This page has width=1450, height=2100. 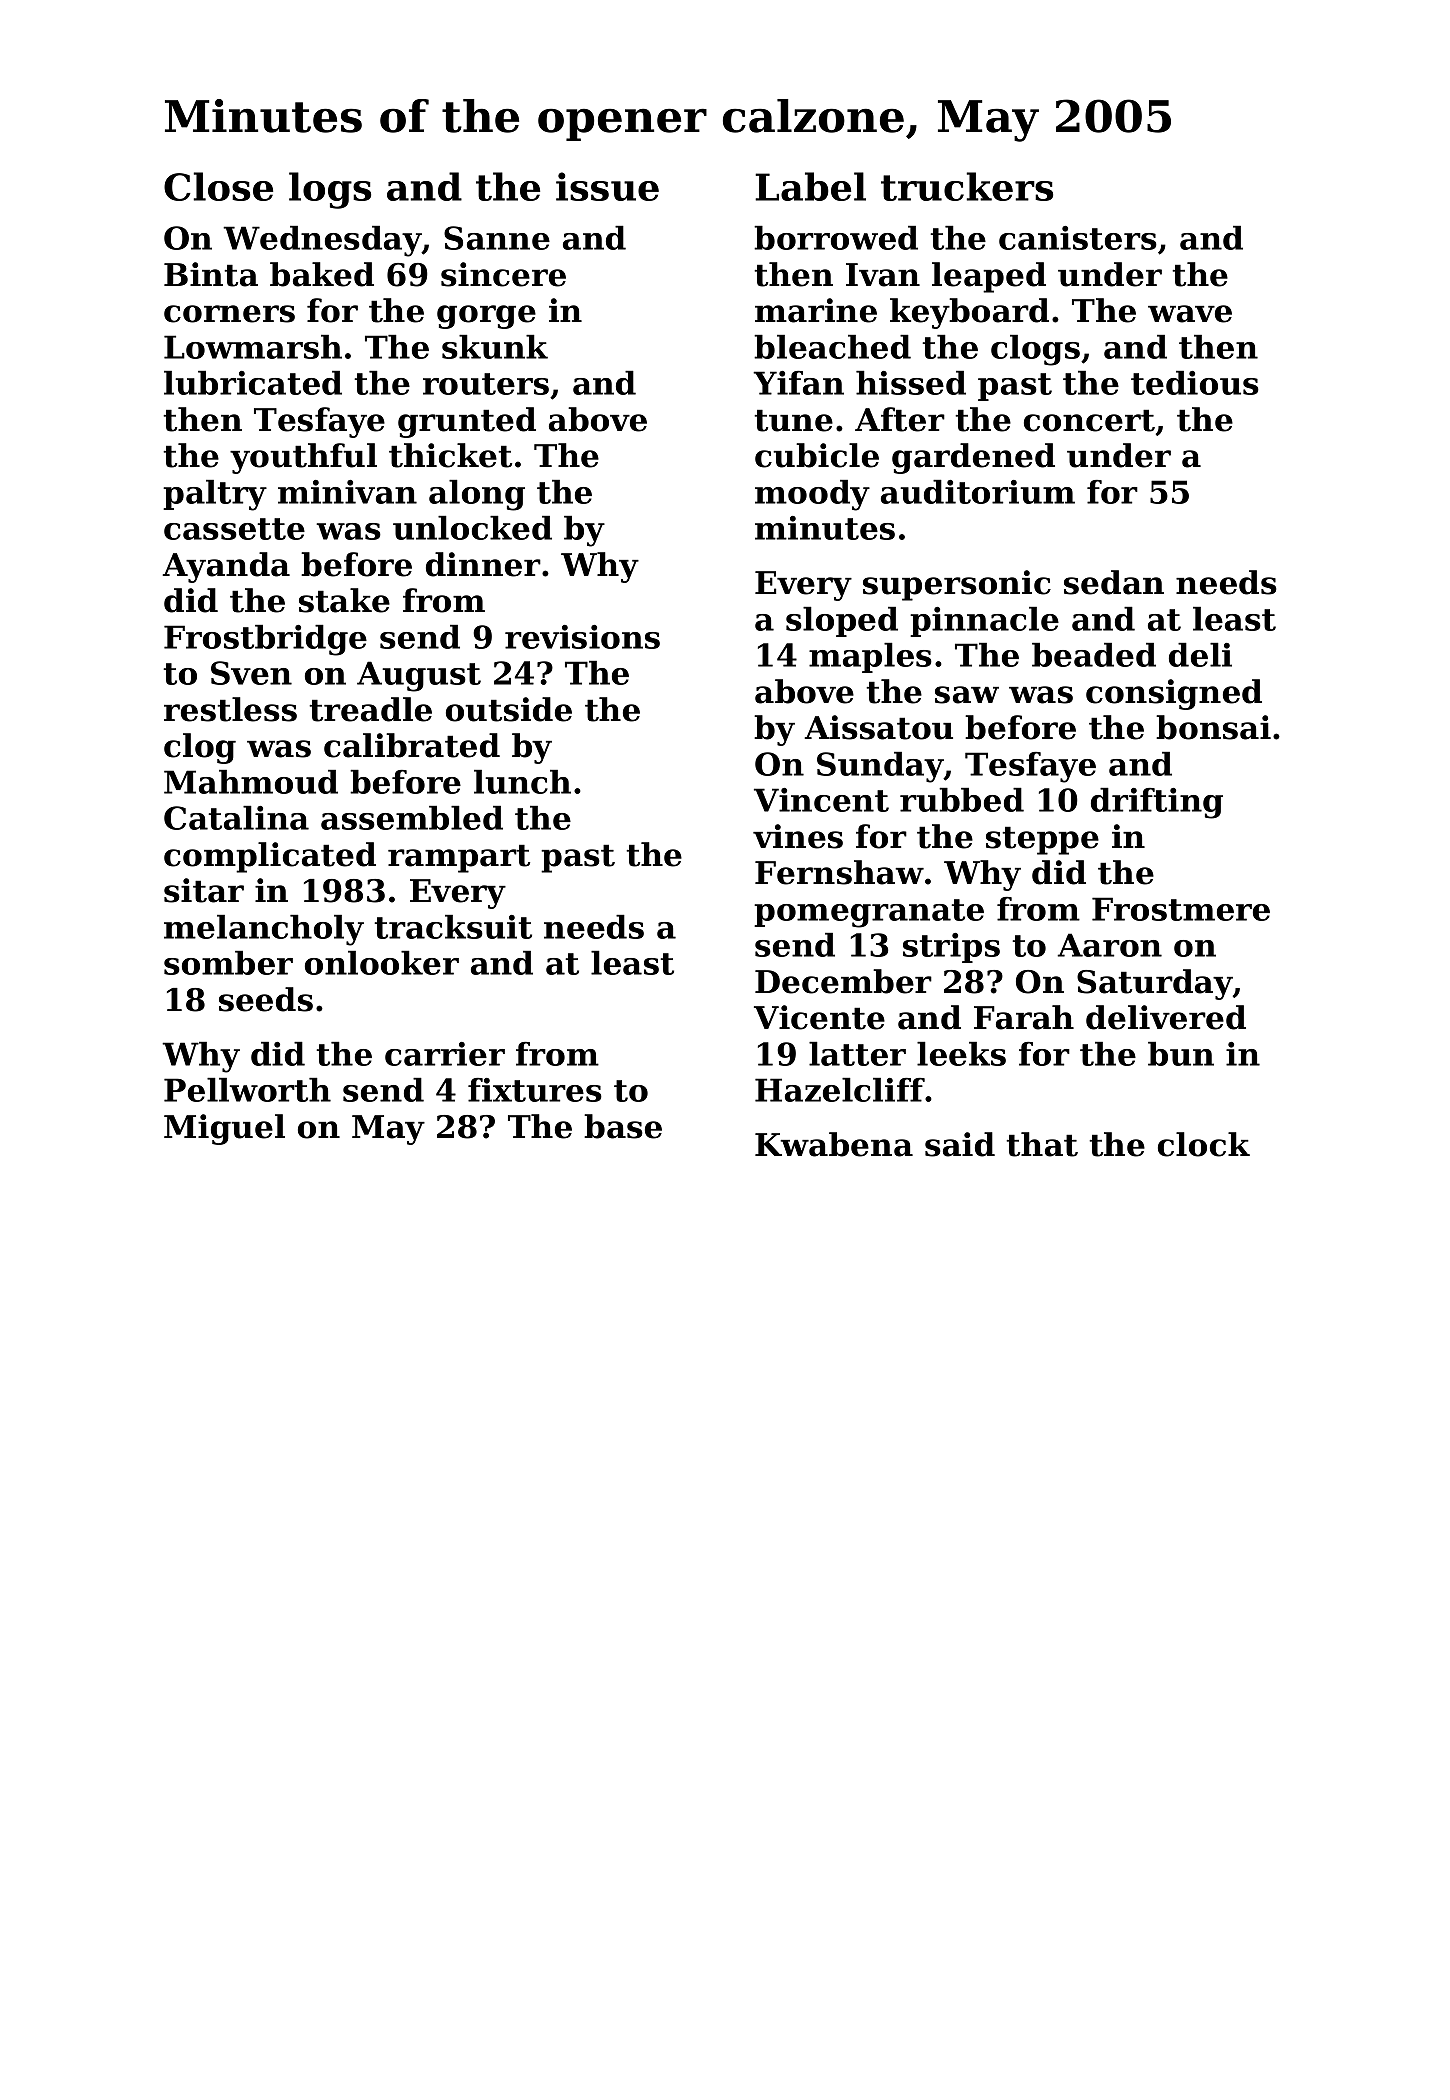 What do you see at coordinates (967, 186) in the page?
I see `truckers` at bounding box center [967, 186].
